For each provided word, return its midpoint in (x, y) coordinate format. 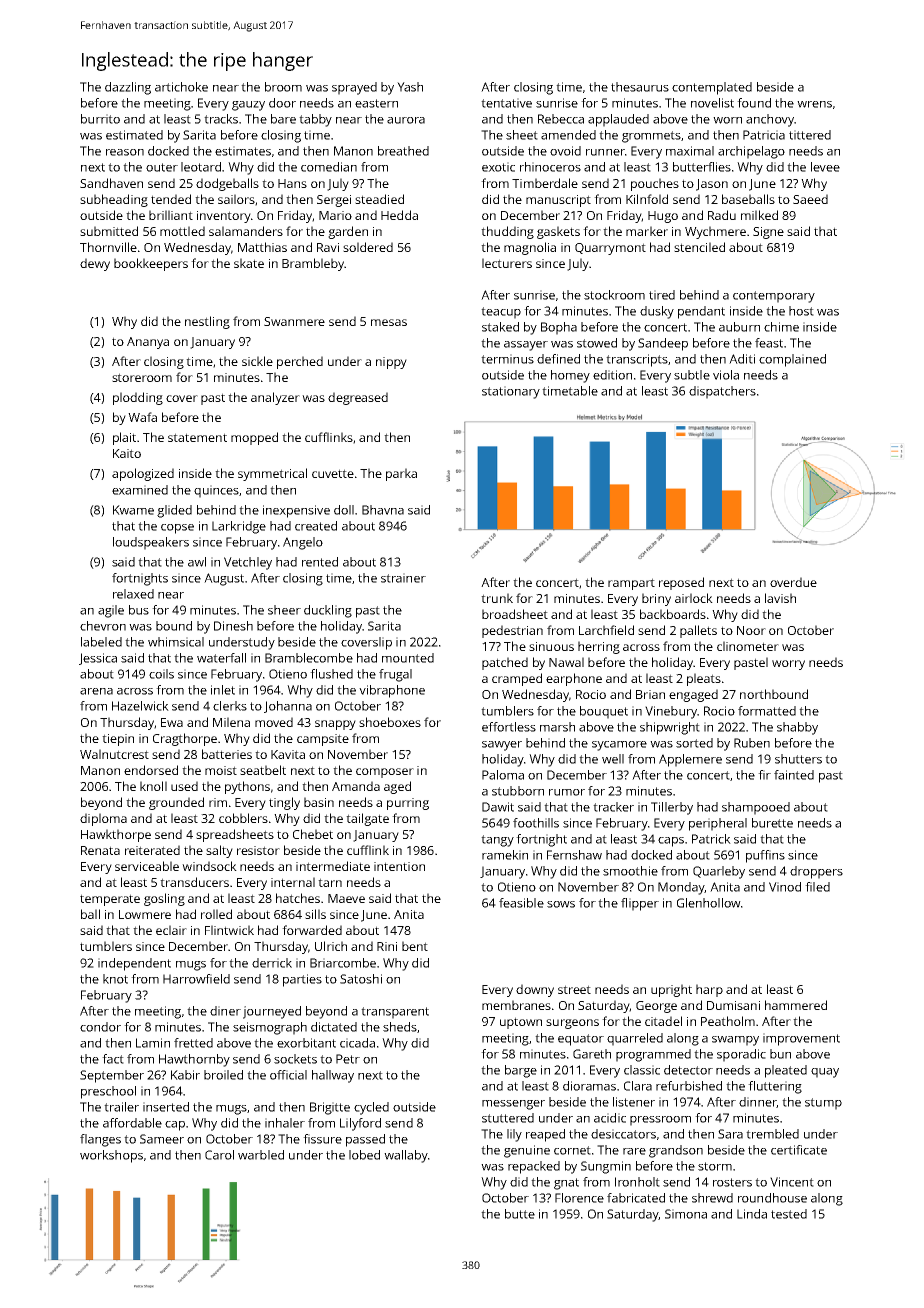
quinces (216, 491)
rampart (631, 584)
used (184, 786)
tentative (506, 103)
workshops (111, 1156)
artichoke (181, 87)
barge (521, 1071)
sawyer (502, 746)
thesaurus (640, 87)
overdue (793, 582)
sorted (694, 743)
